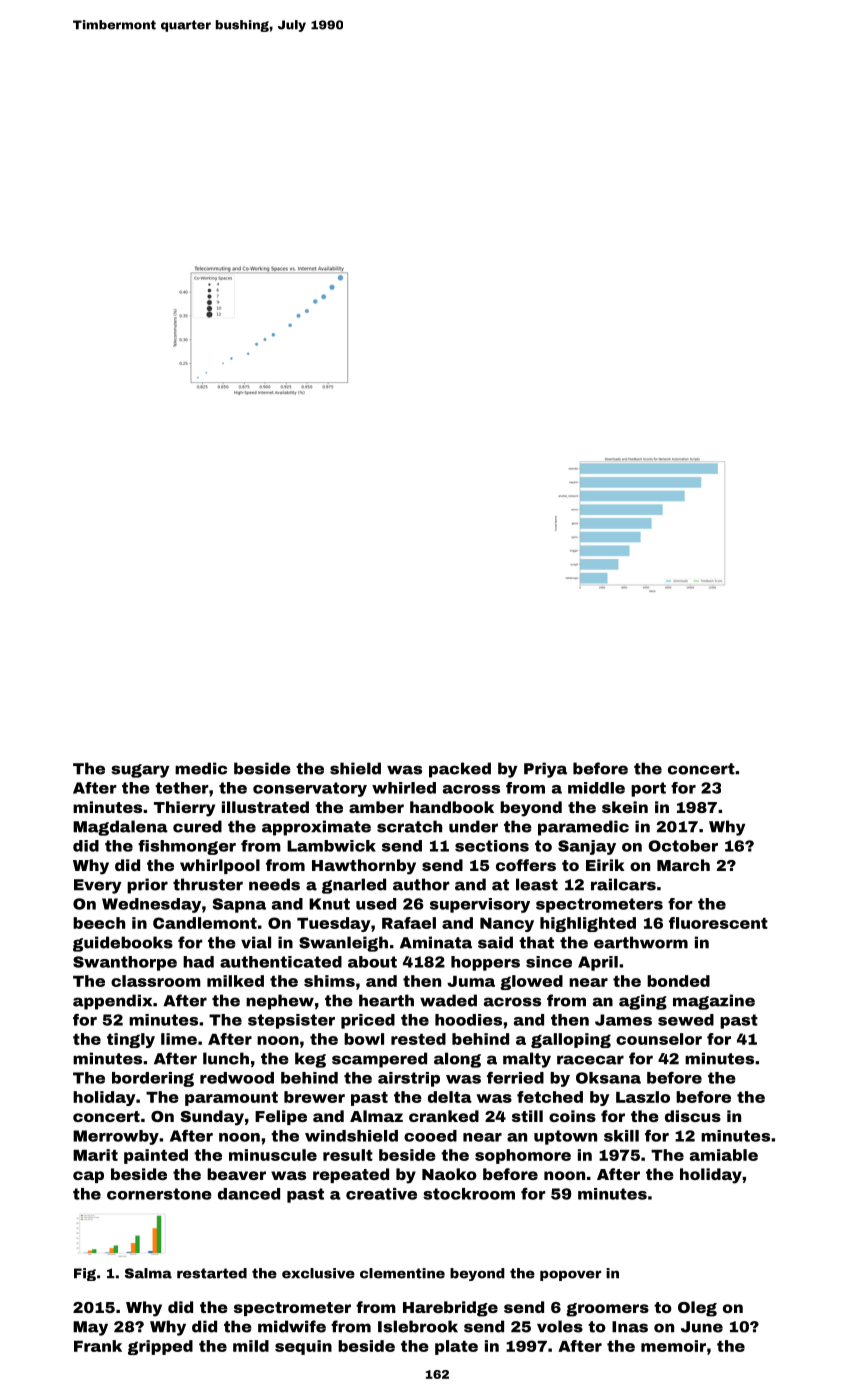 The image size is (849, 1400). I want to click on danced, so click(249, 1194).
